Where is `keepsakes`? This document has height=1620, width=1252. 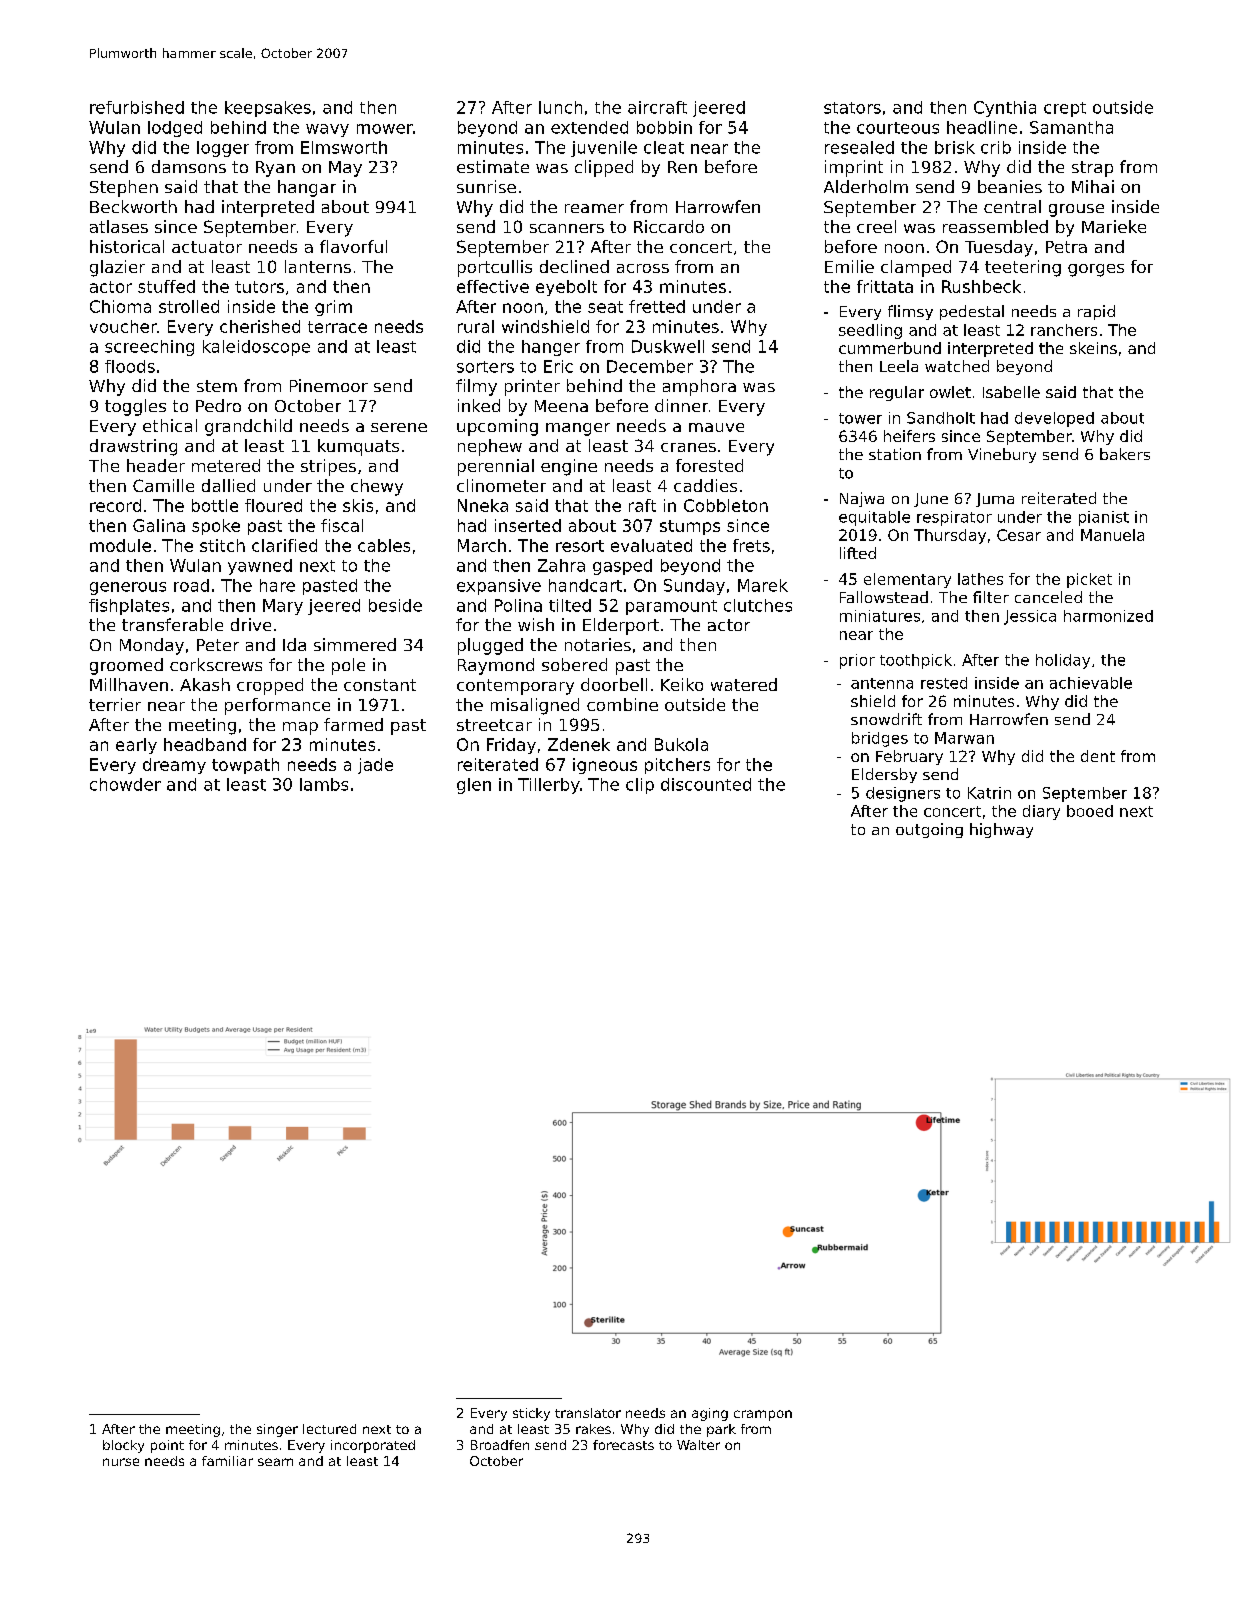 keepsakes is located at coordinates (268, 109).
